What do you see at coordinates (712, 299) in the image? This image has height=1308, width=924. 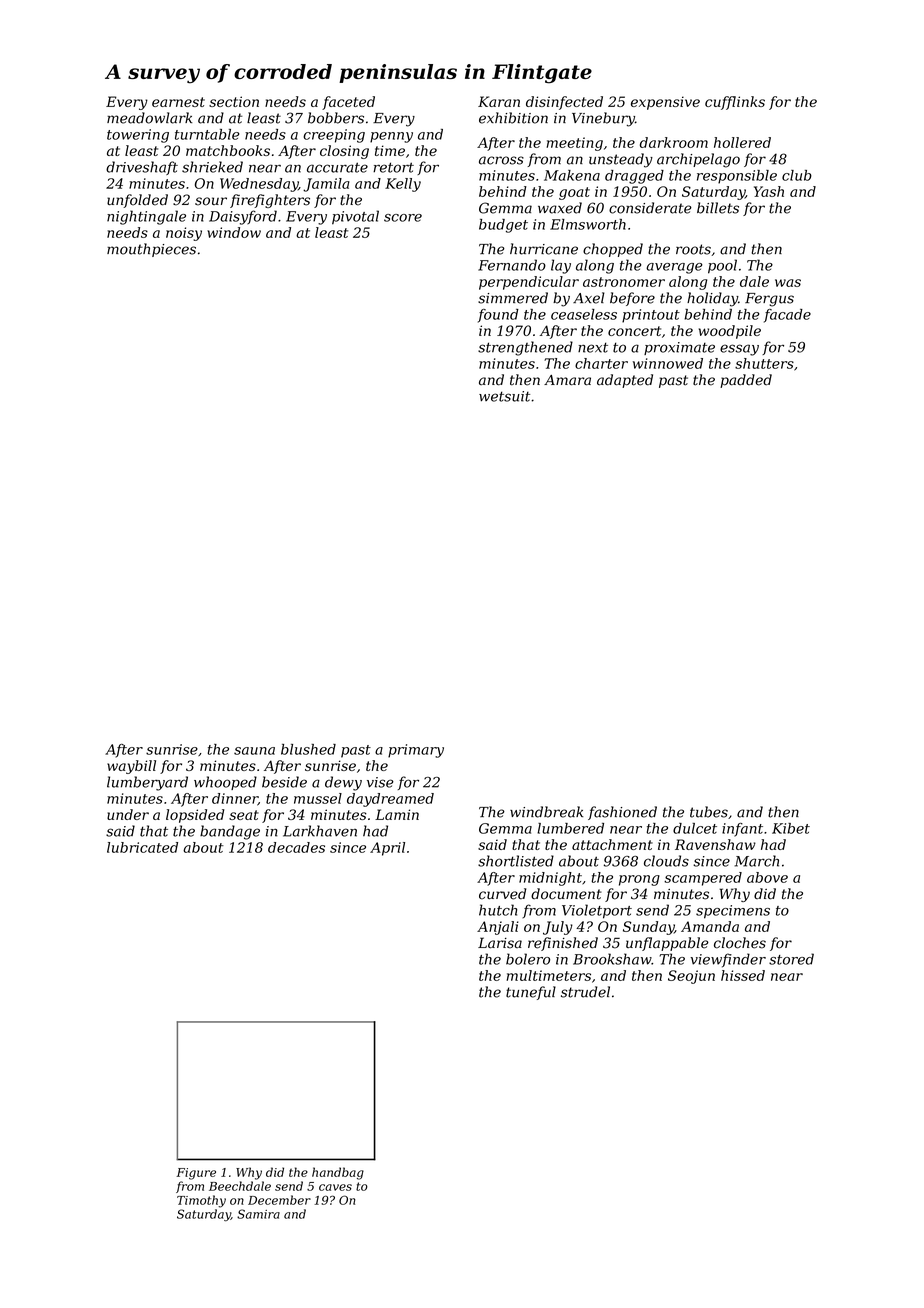 I see `holiday` at bounding box center [712, 299].
